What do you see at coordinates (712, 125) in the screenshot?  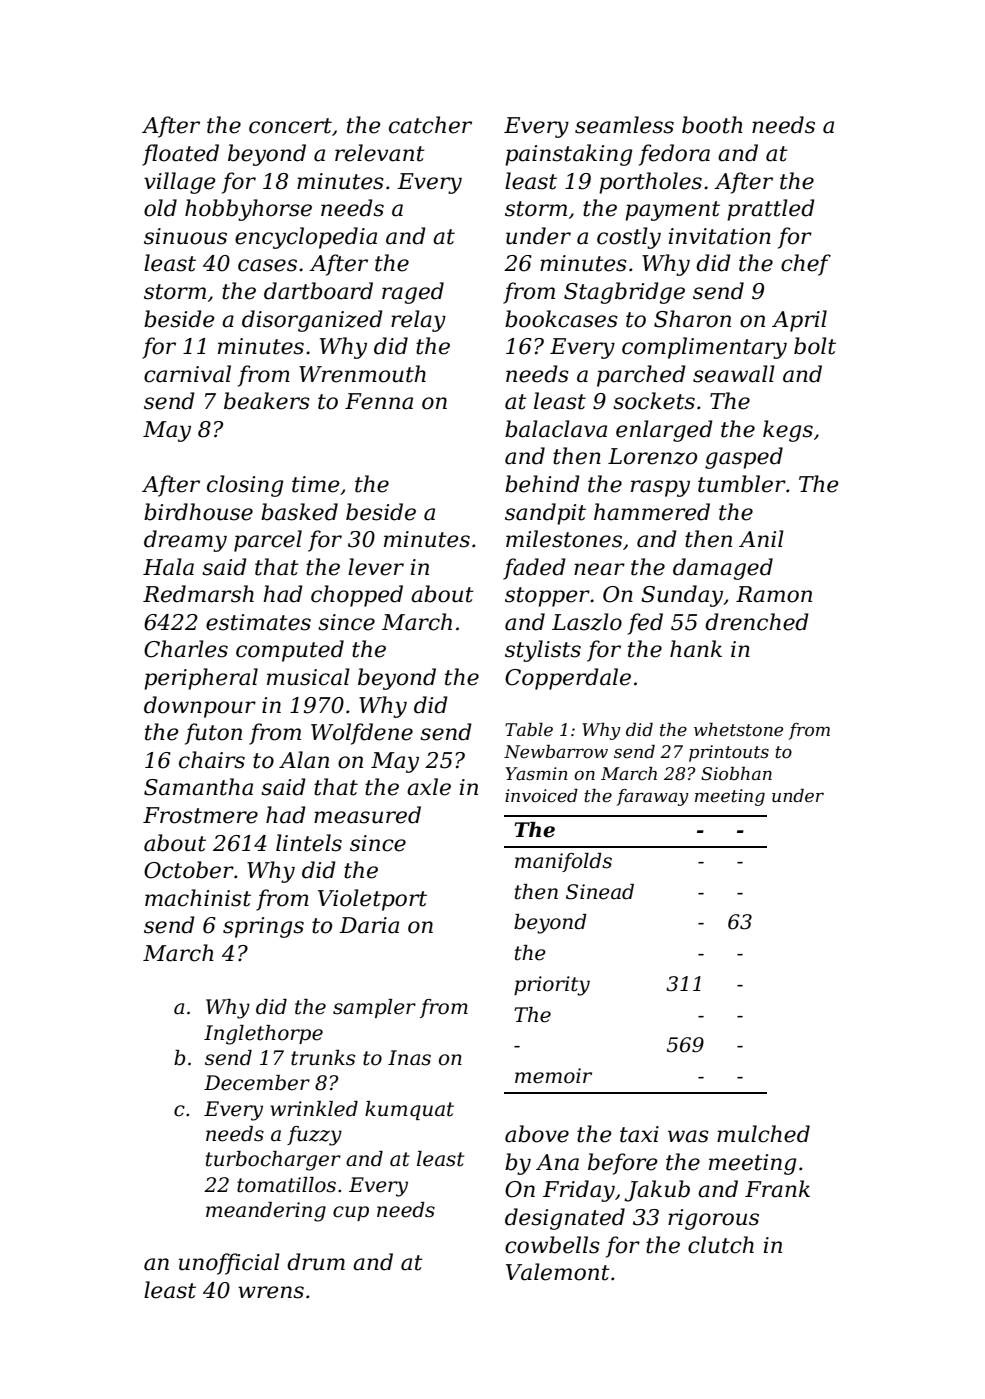 I see `booth` at bounding box center [712, 125].
